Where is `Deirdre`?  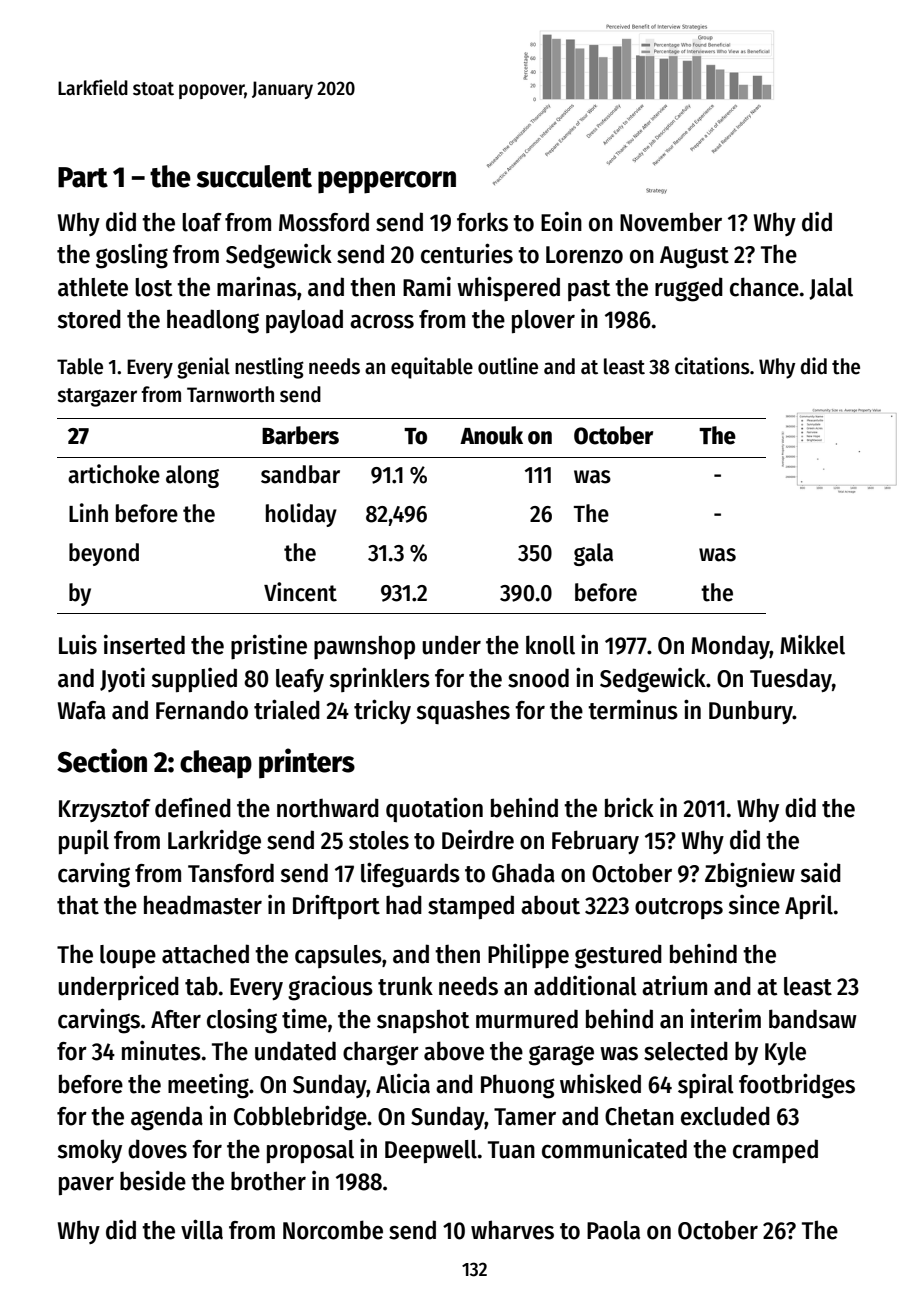 Deirdre is located at coordinates (478, 840).
